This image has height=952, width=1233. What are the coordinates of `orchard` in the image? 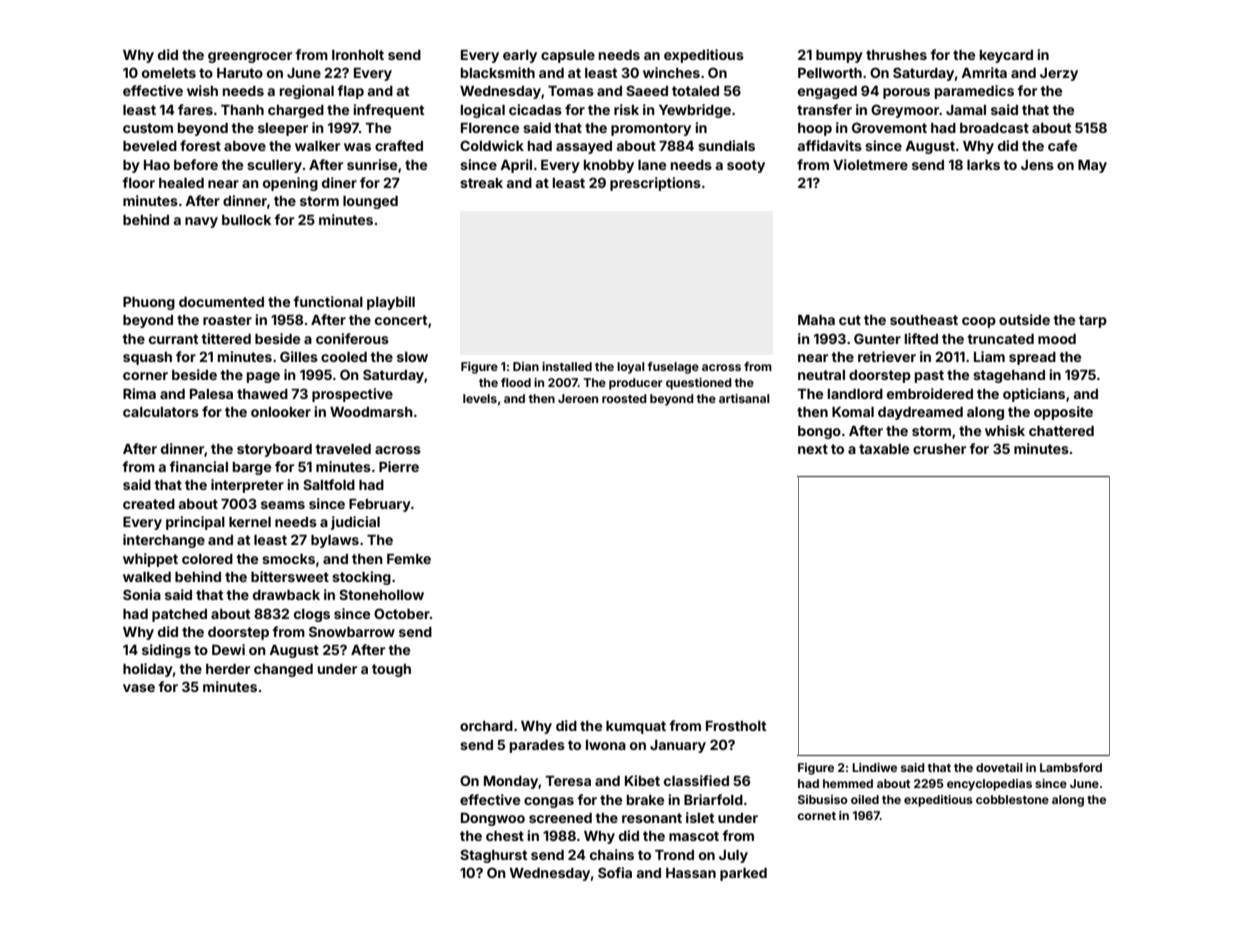 It's located at (486, 726).
